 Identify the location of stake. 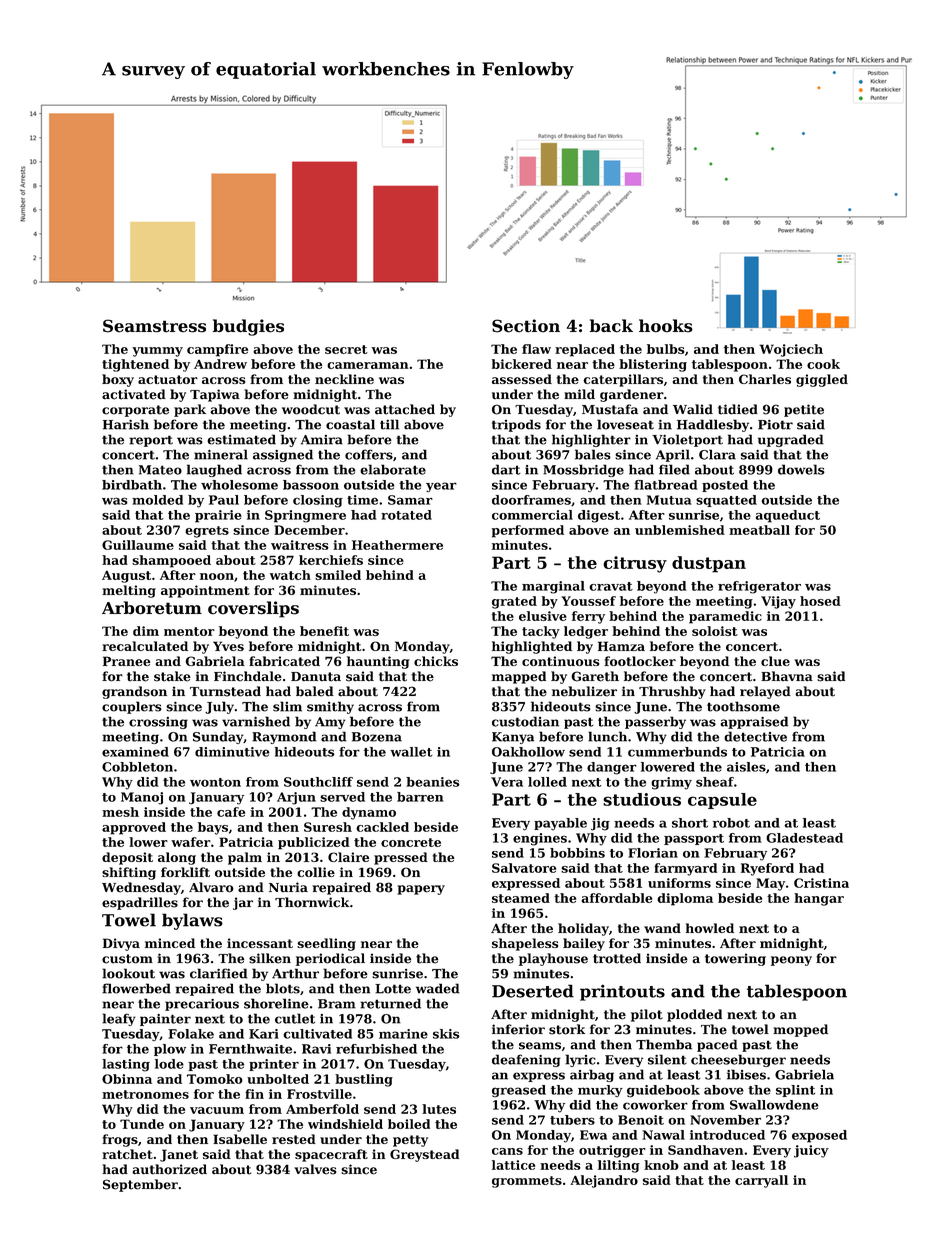
(172, 676).
